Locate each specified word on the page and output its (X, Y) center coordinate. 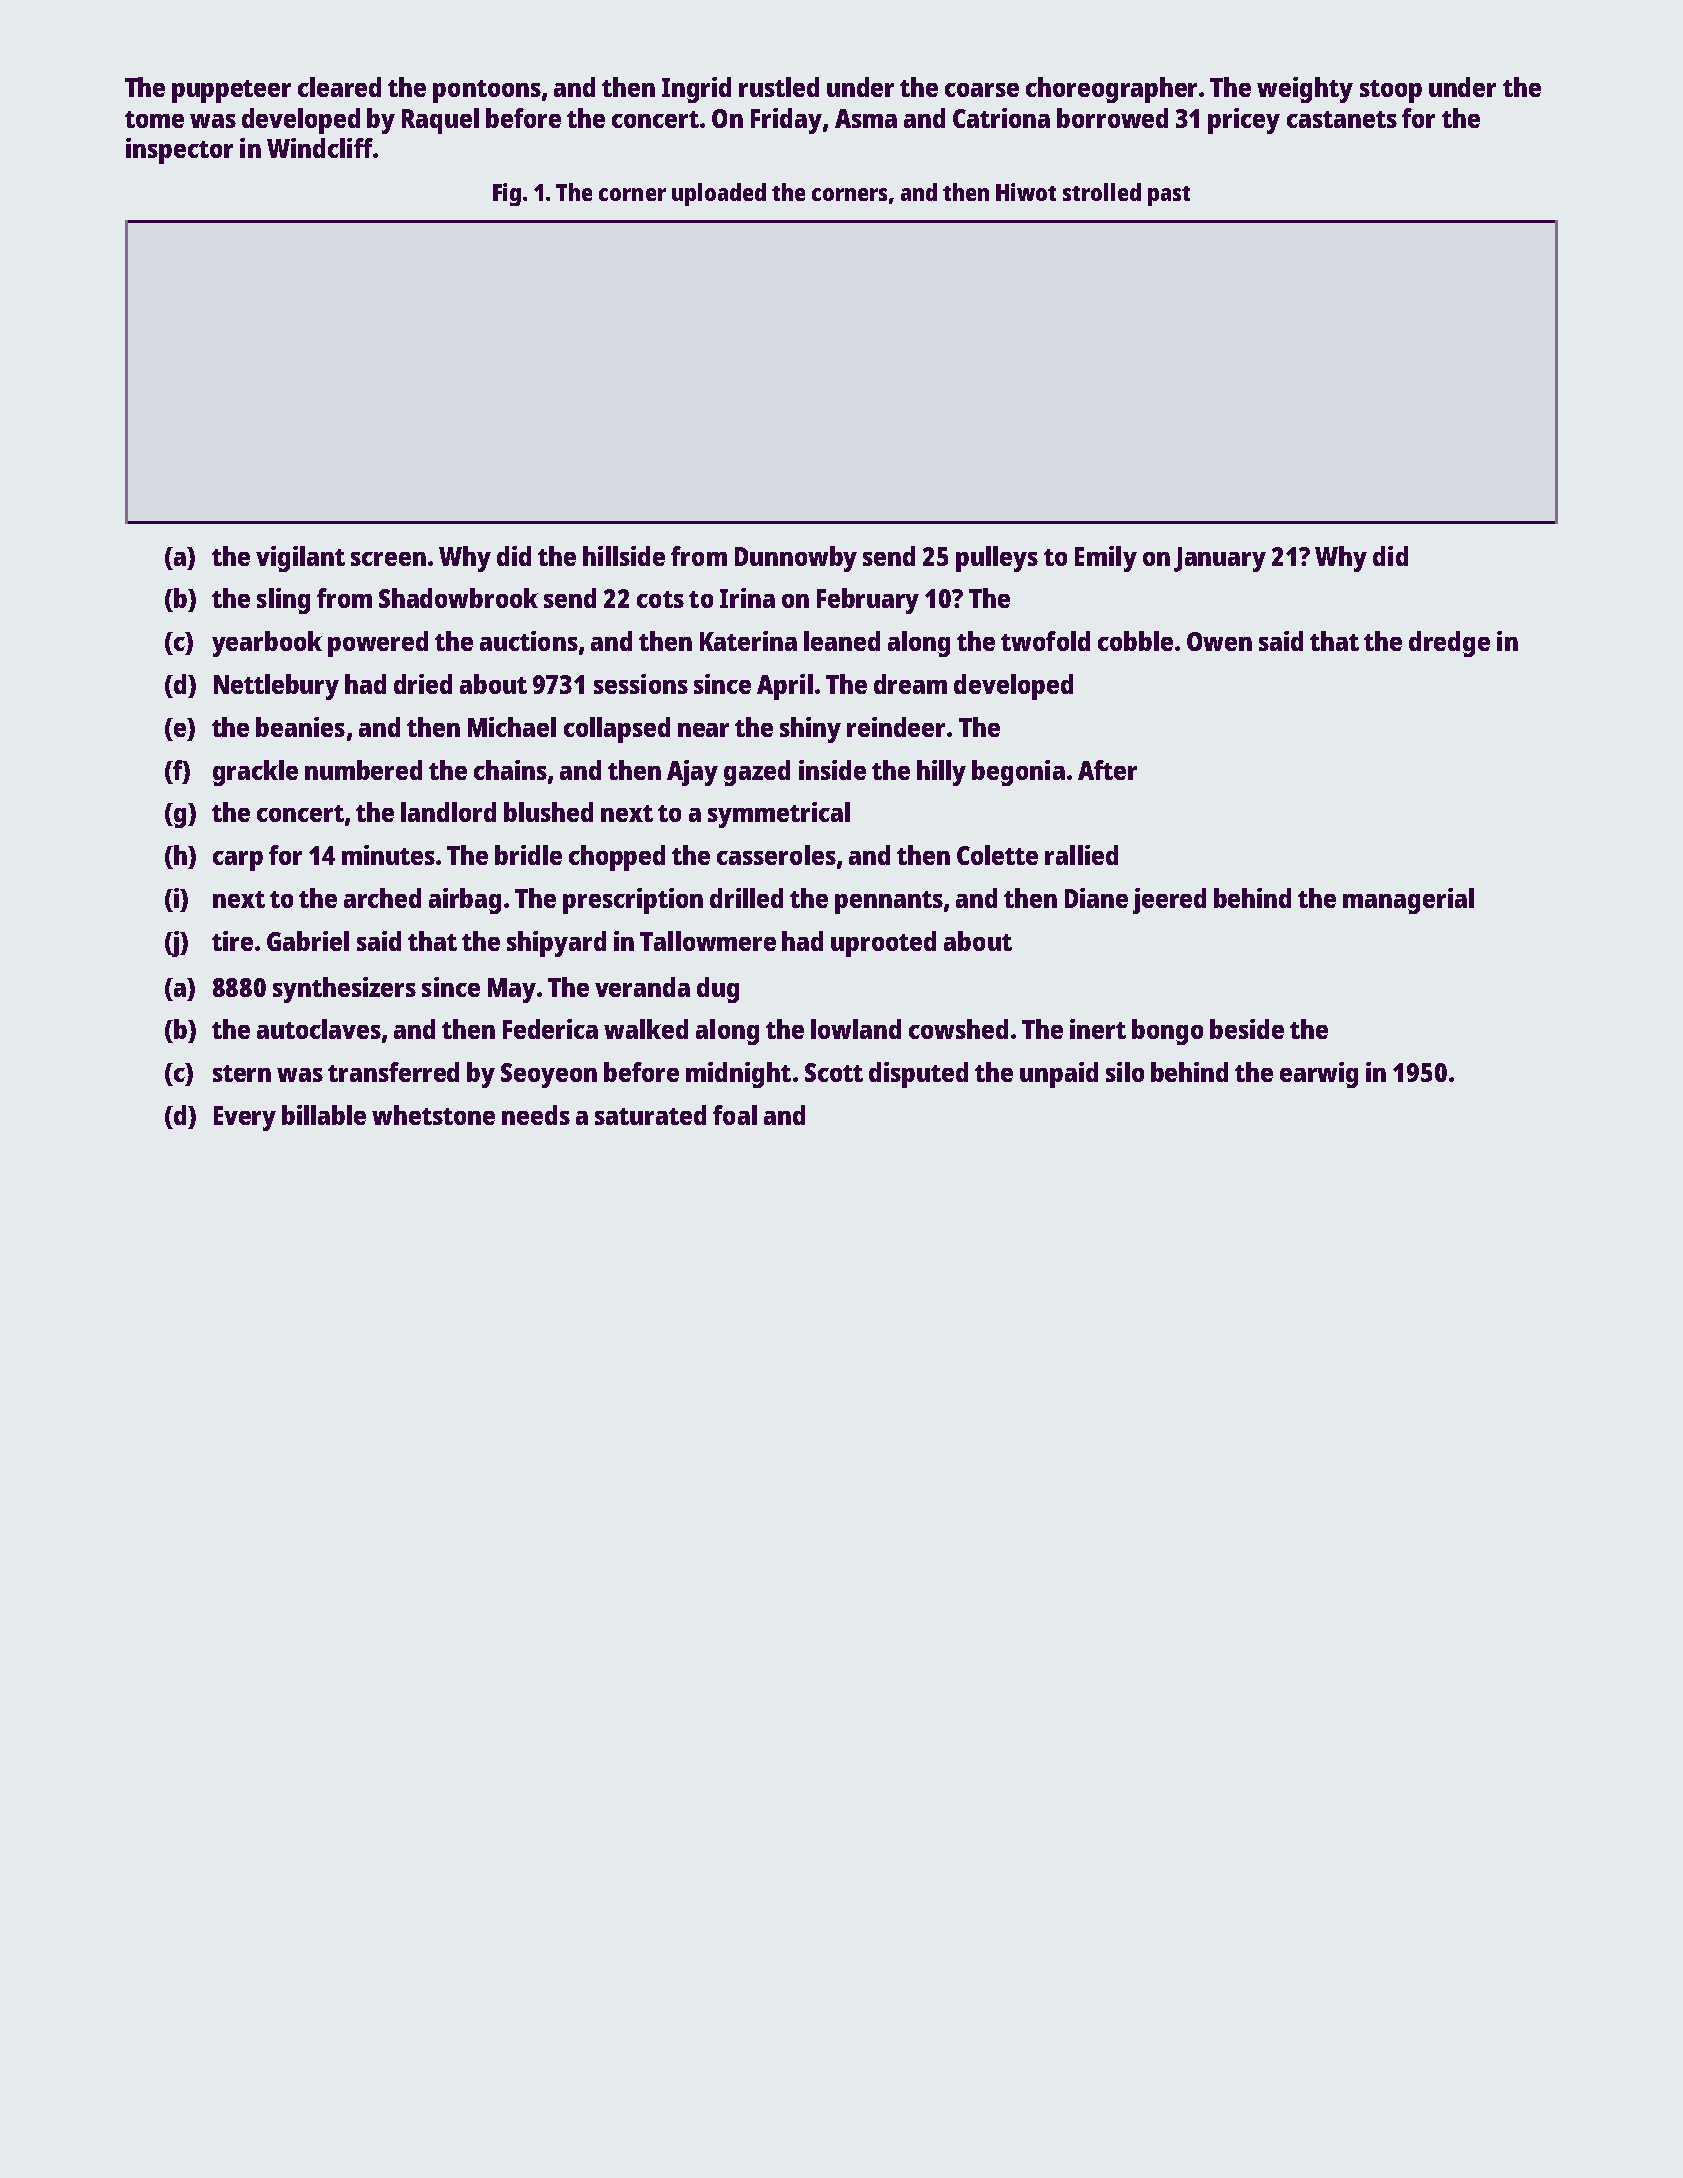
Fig (507, 194)
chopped (617, 858)
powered (378, 644)
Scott (834, 1072)
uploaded (719, 194)
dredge (1449, 644)
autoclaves (319, 1029)
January (1220, 559)
